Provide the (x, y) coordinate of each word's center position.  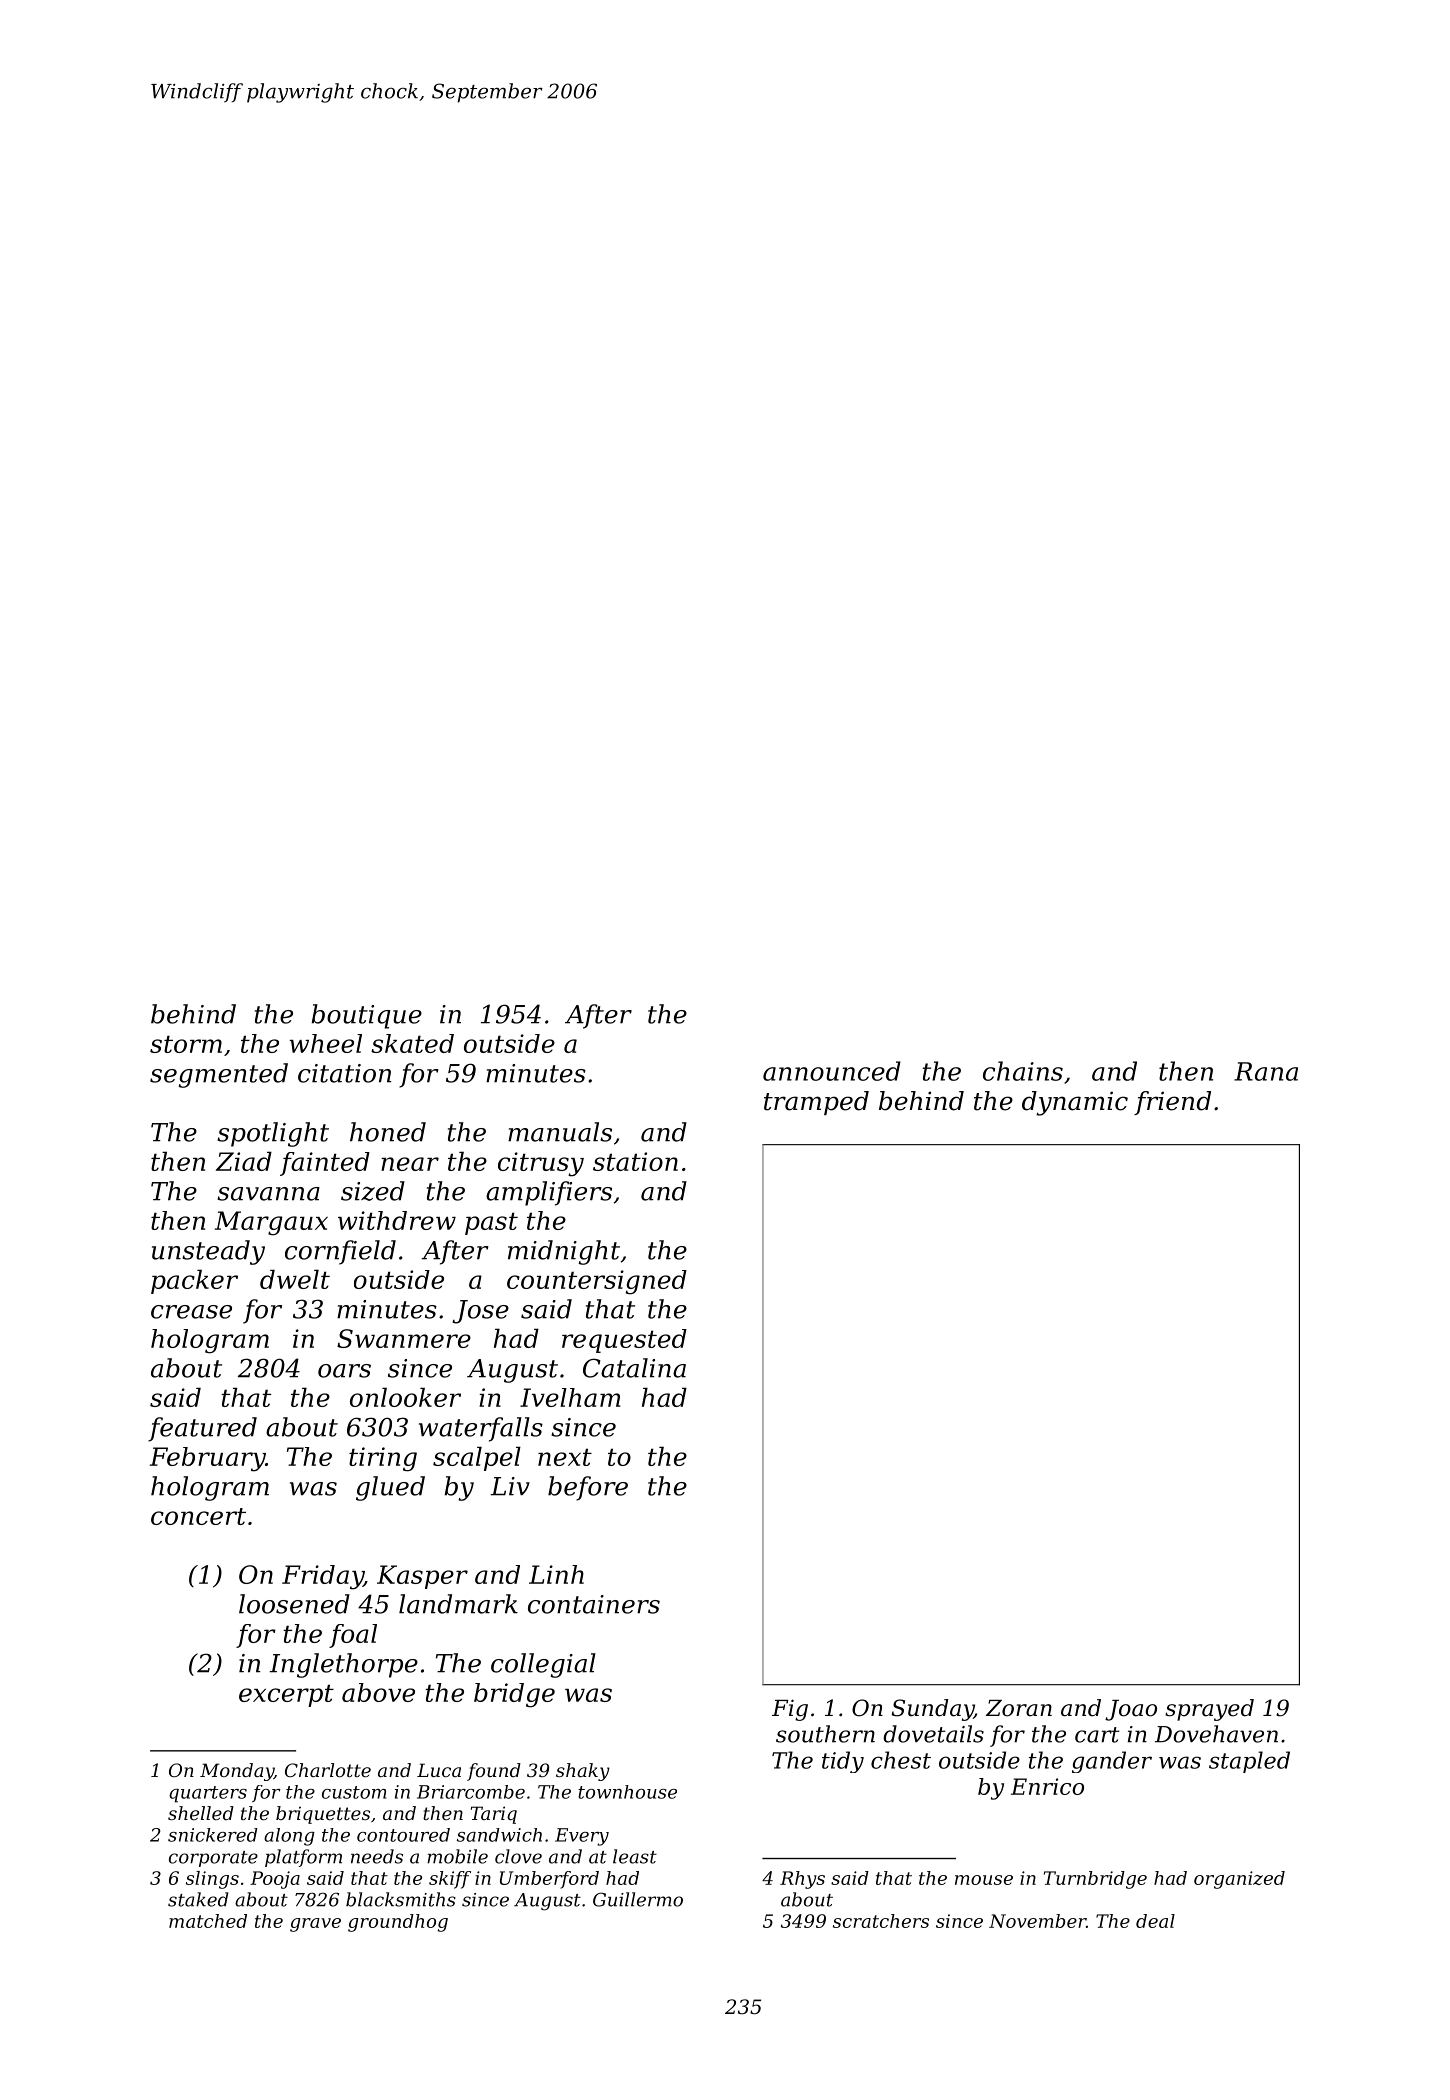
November (1037, 1921)
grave (315, 1925)
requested (624, 1341)
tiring (383, 1459)
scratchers (881, 1921)
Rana (1266, 1071)
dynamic (1075, 1103)
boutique (366, 1016)
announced (832, 1071)
